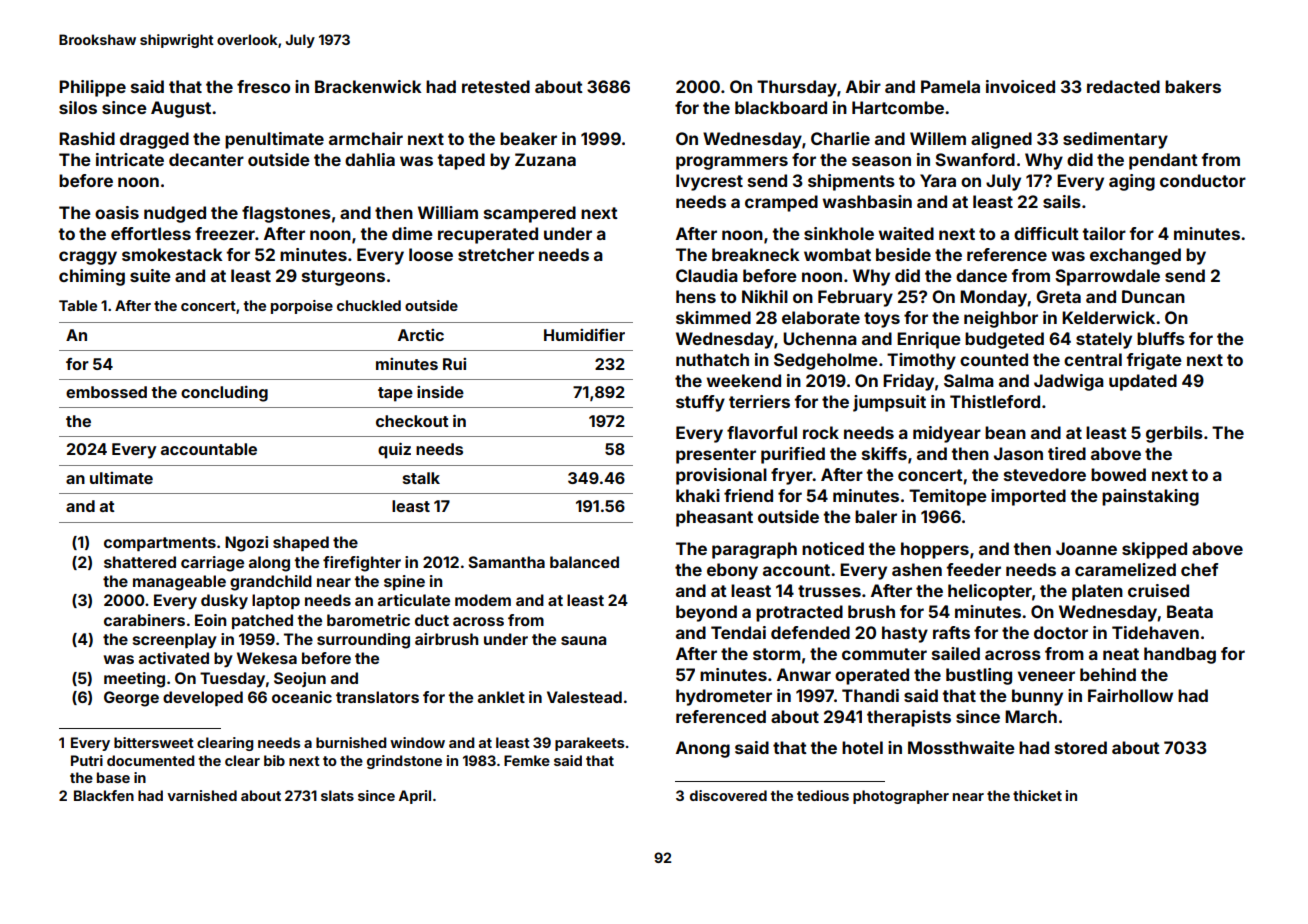 The image size is (1308, 924). Describe the element at coordinates (823, 795) in the screenshot. I see `tedious` at that location.
